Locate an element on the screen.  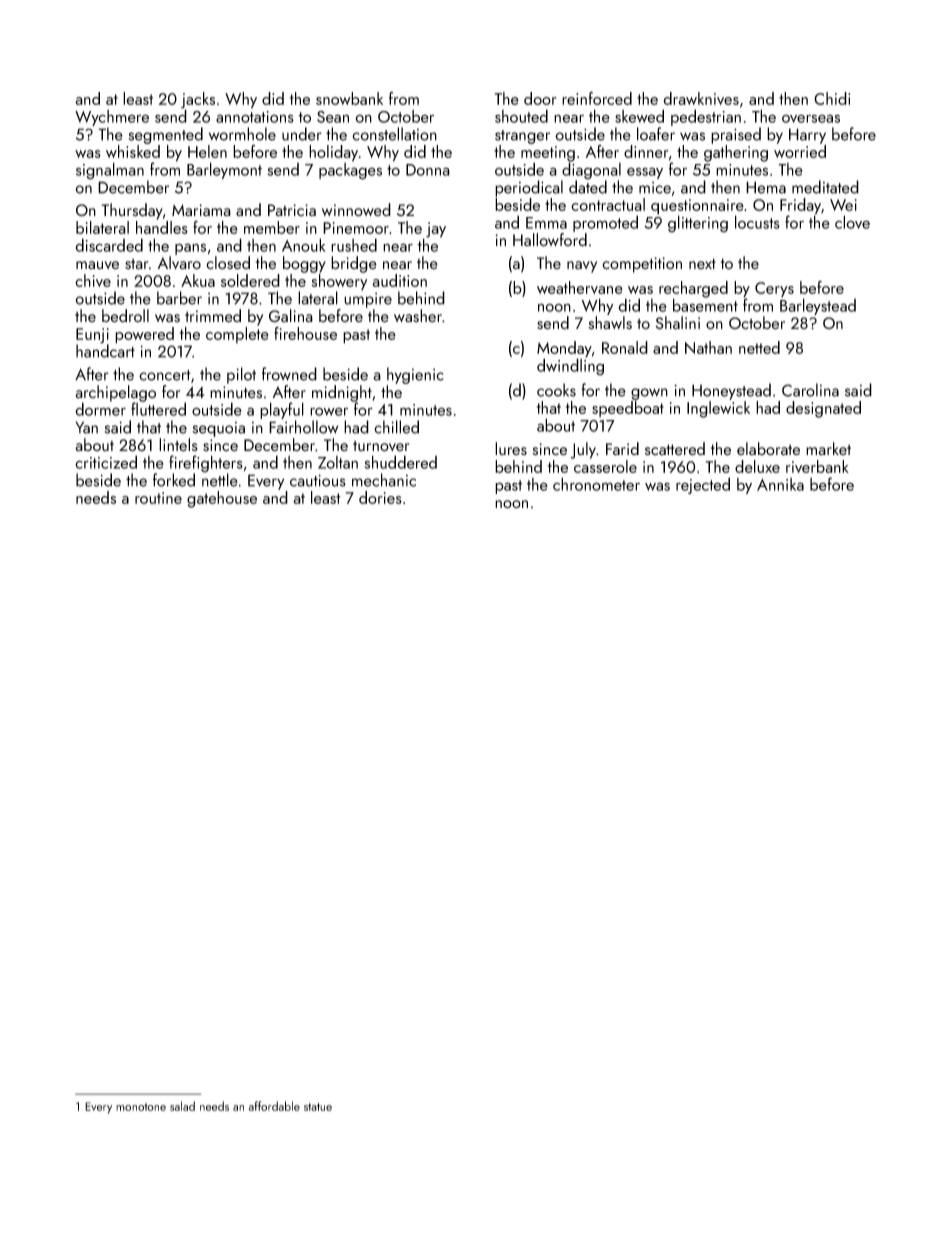
Wychmere is located at coordinates (112, 118).
